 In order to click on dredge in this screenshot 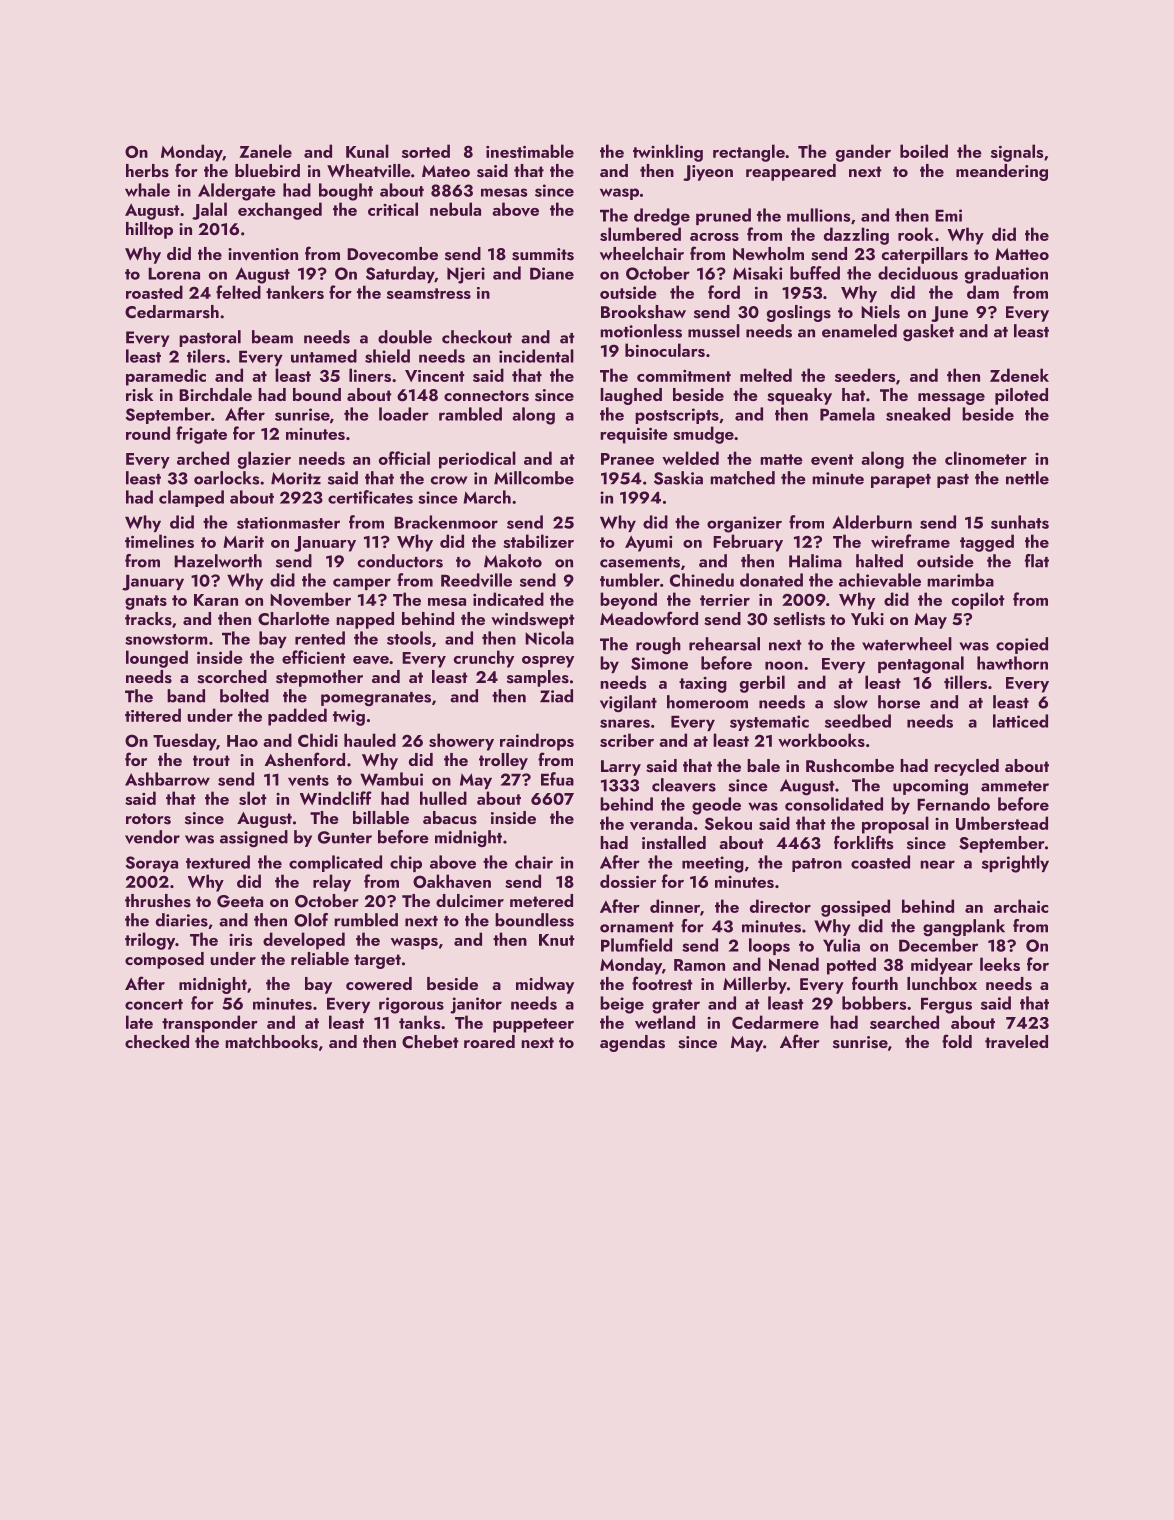, I will do `click(662, 217)`.
